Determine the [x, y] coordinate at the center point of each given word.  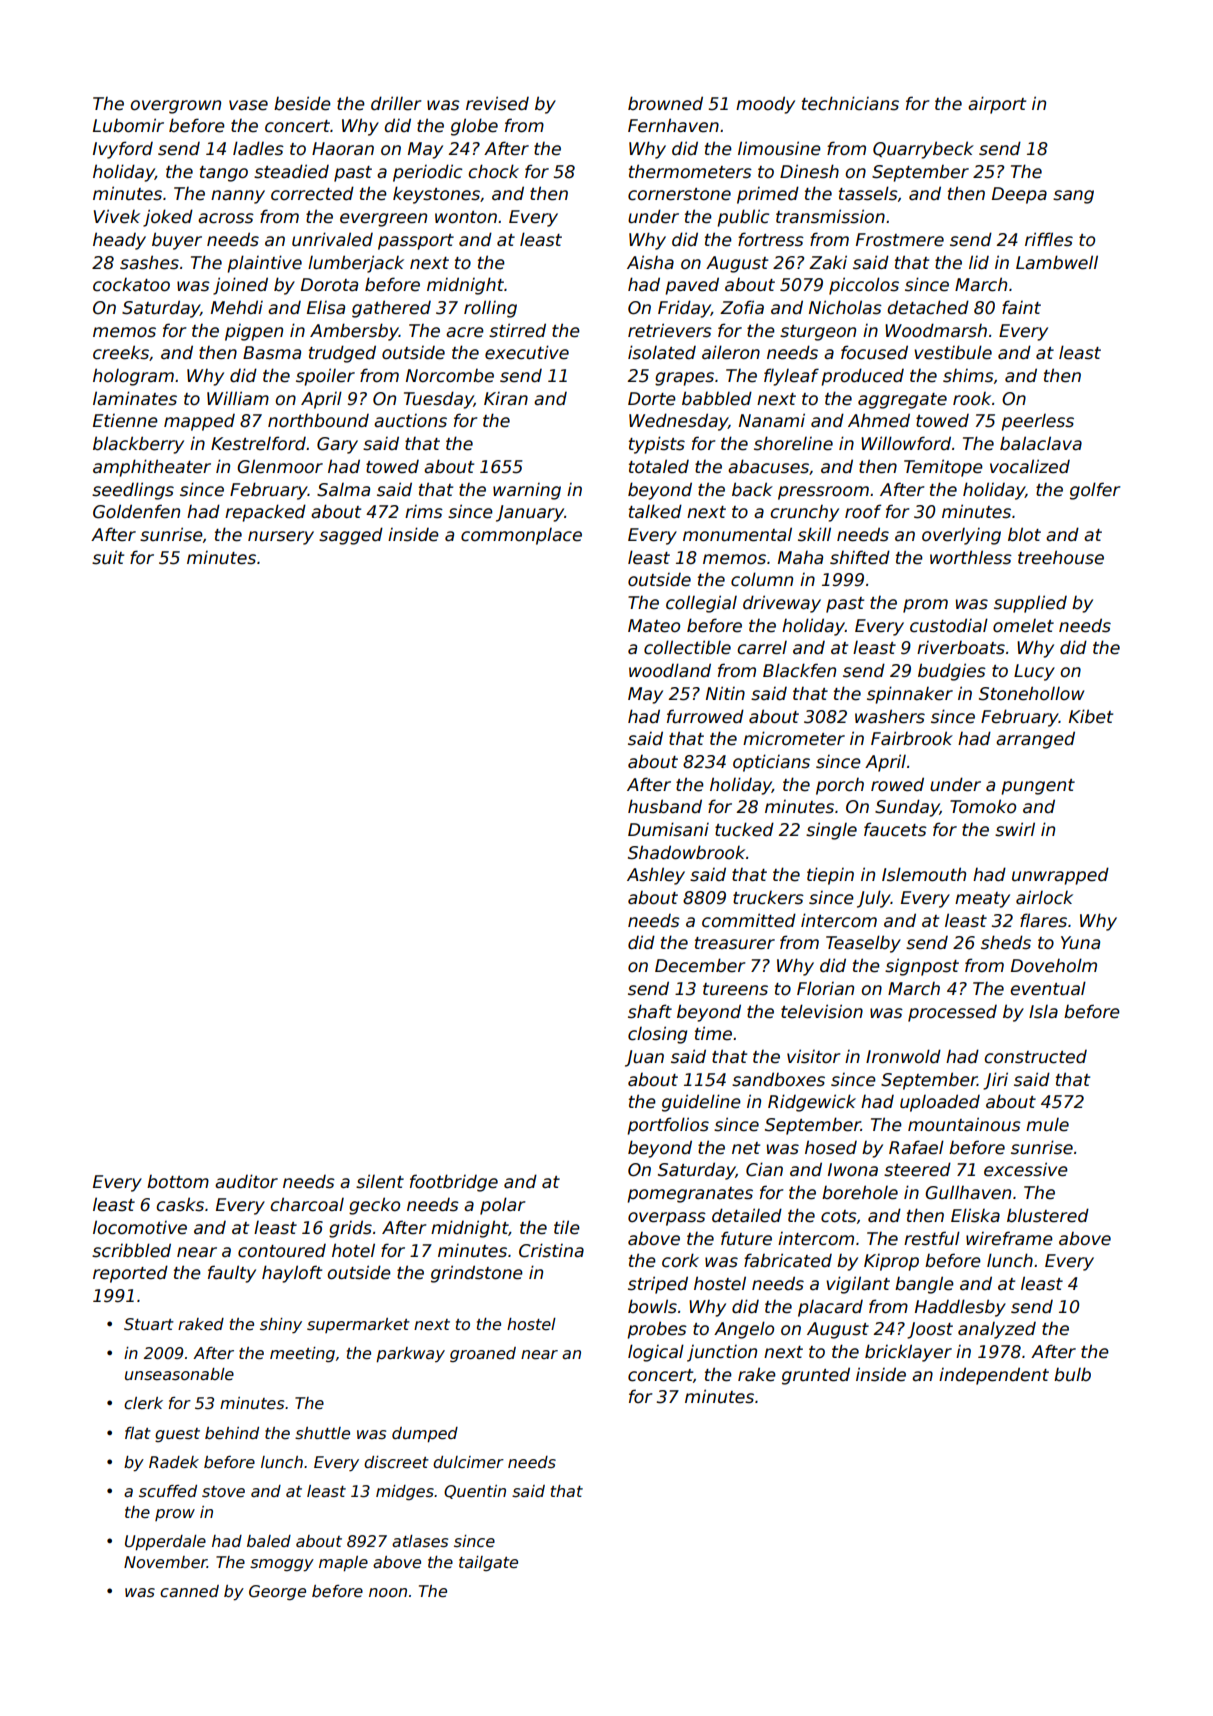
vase [248, 105]
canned [189, 1591]
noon [388, 1592]
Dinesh [809, 171]
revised [497, 103]
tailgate [488, 1563]
